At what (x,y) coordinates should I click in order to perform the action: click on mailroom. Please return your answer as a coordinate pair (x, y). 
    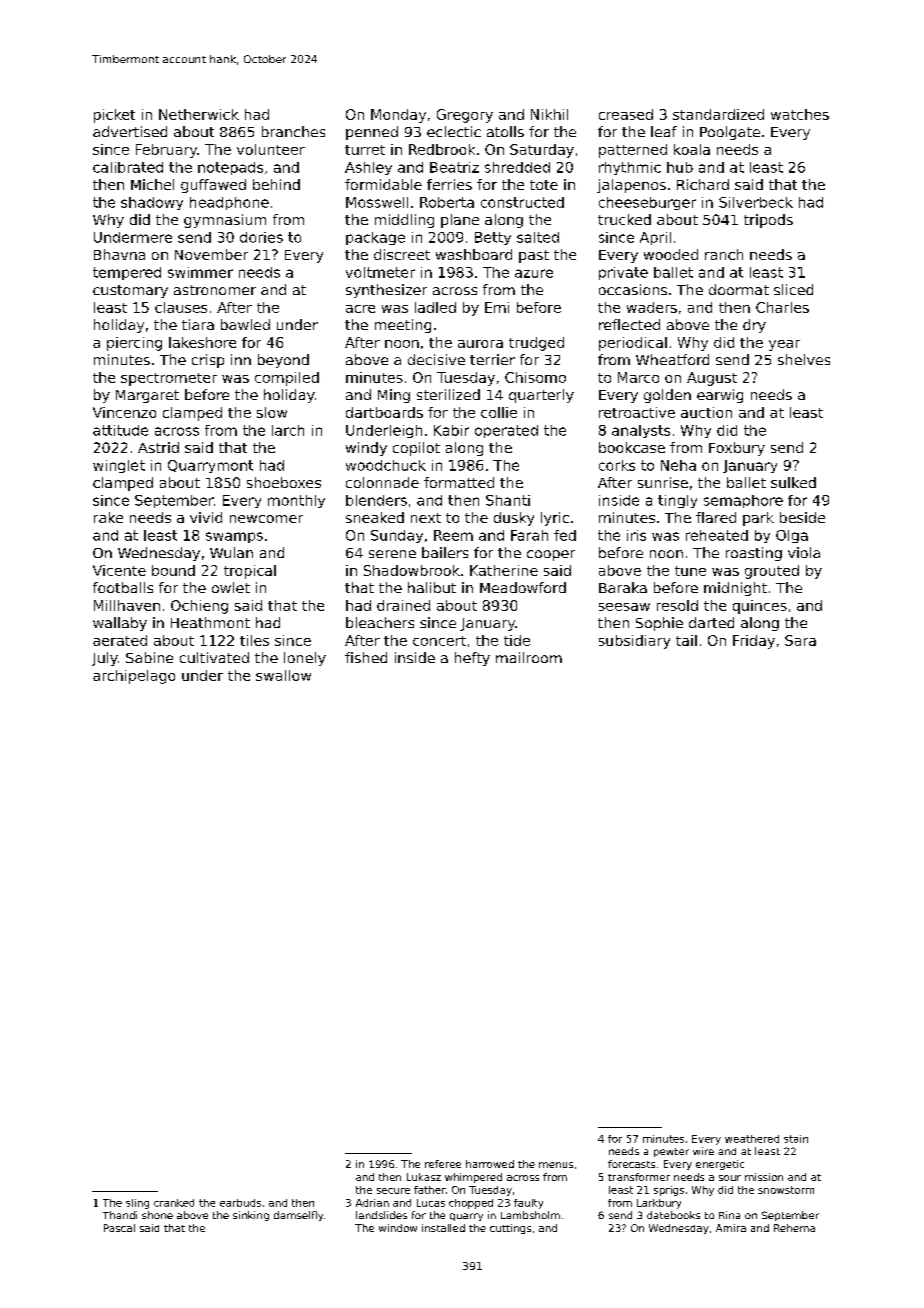
    Looking at the image, I should click on (529, 657).
